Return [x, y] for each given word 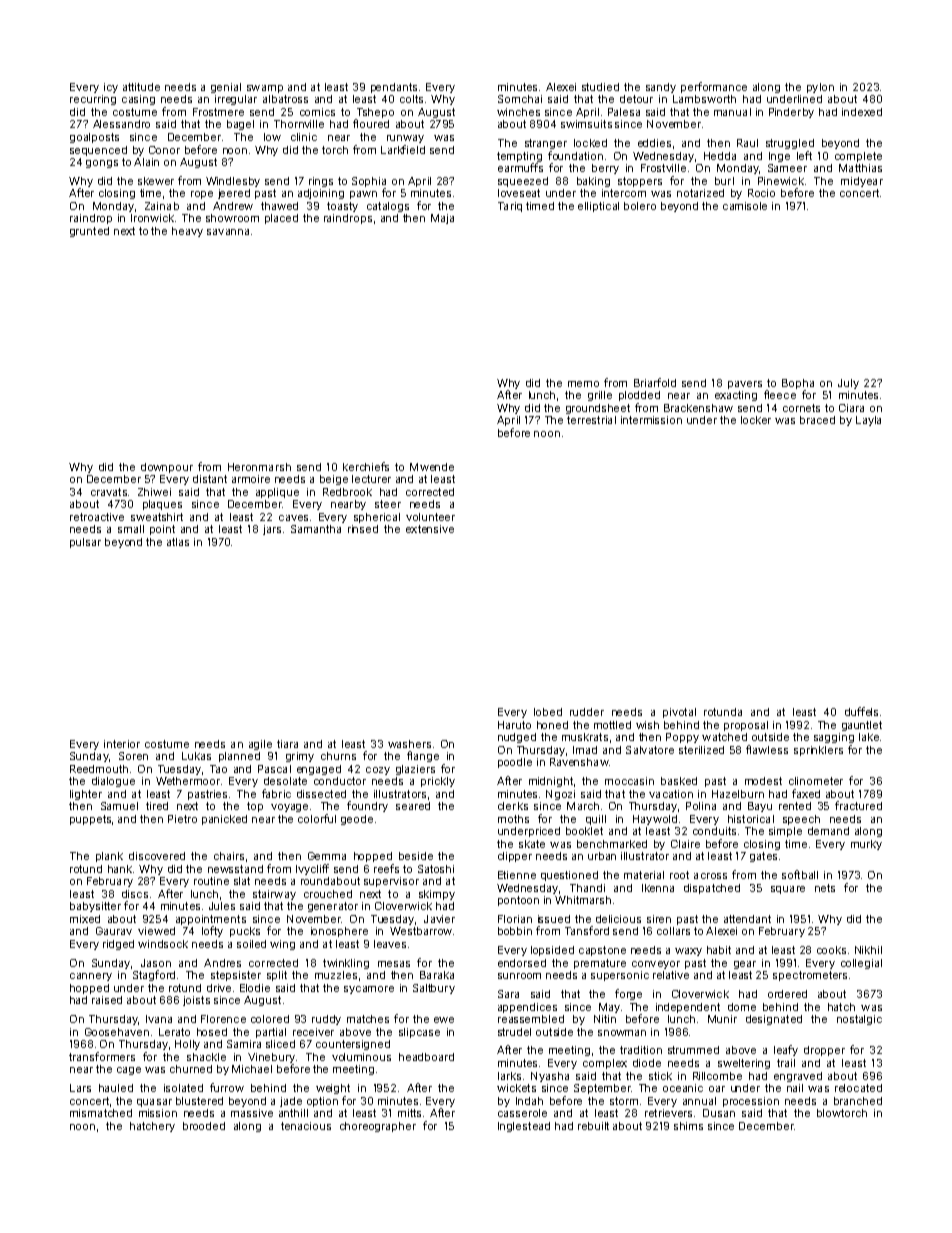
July [848, 384]
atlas [178, 542]
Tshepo [375, 113]
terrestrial [591, 420]
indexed [862, 112]
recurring [93, 100]
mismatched [101, 1113]
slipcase [419, 1033]
